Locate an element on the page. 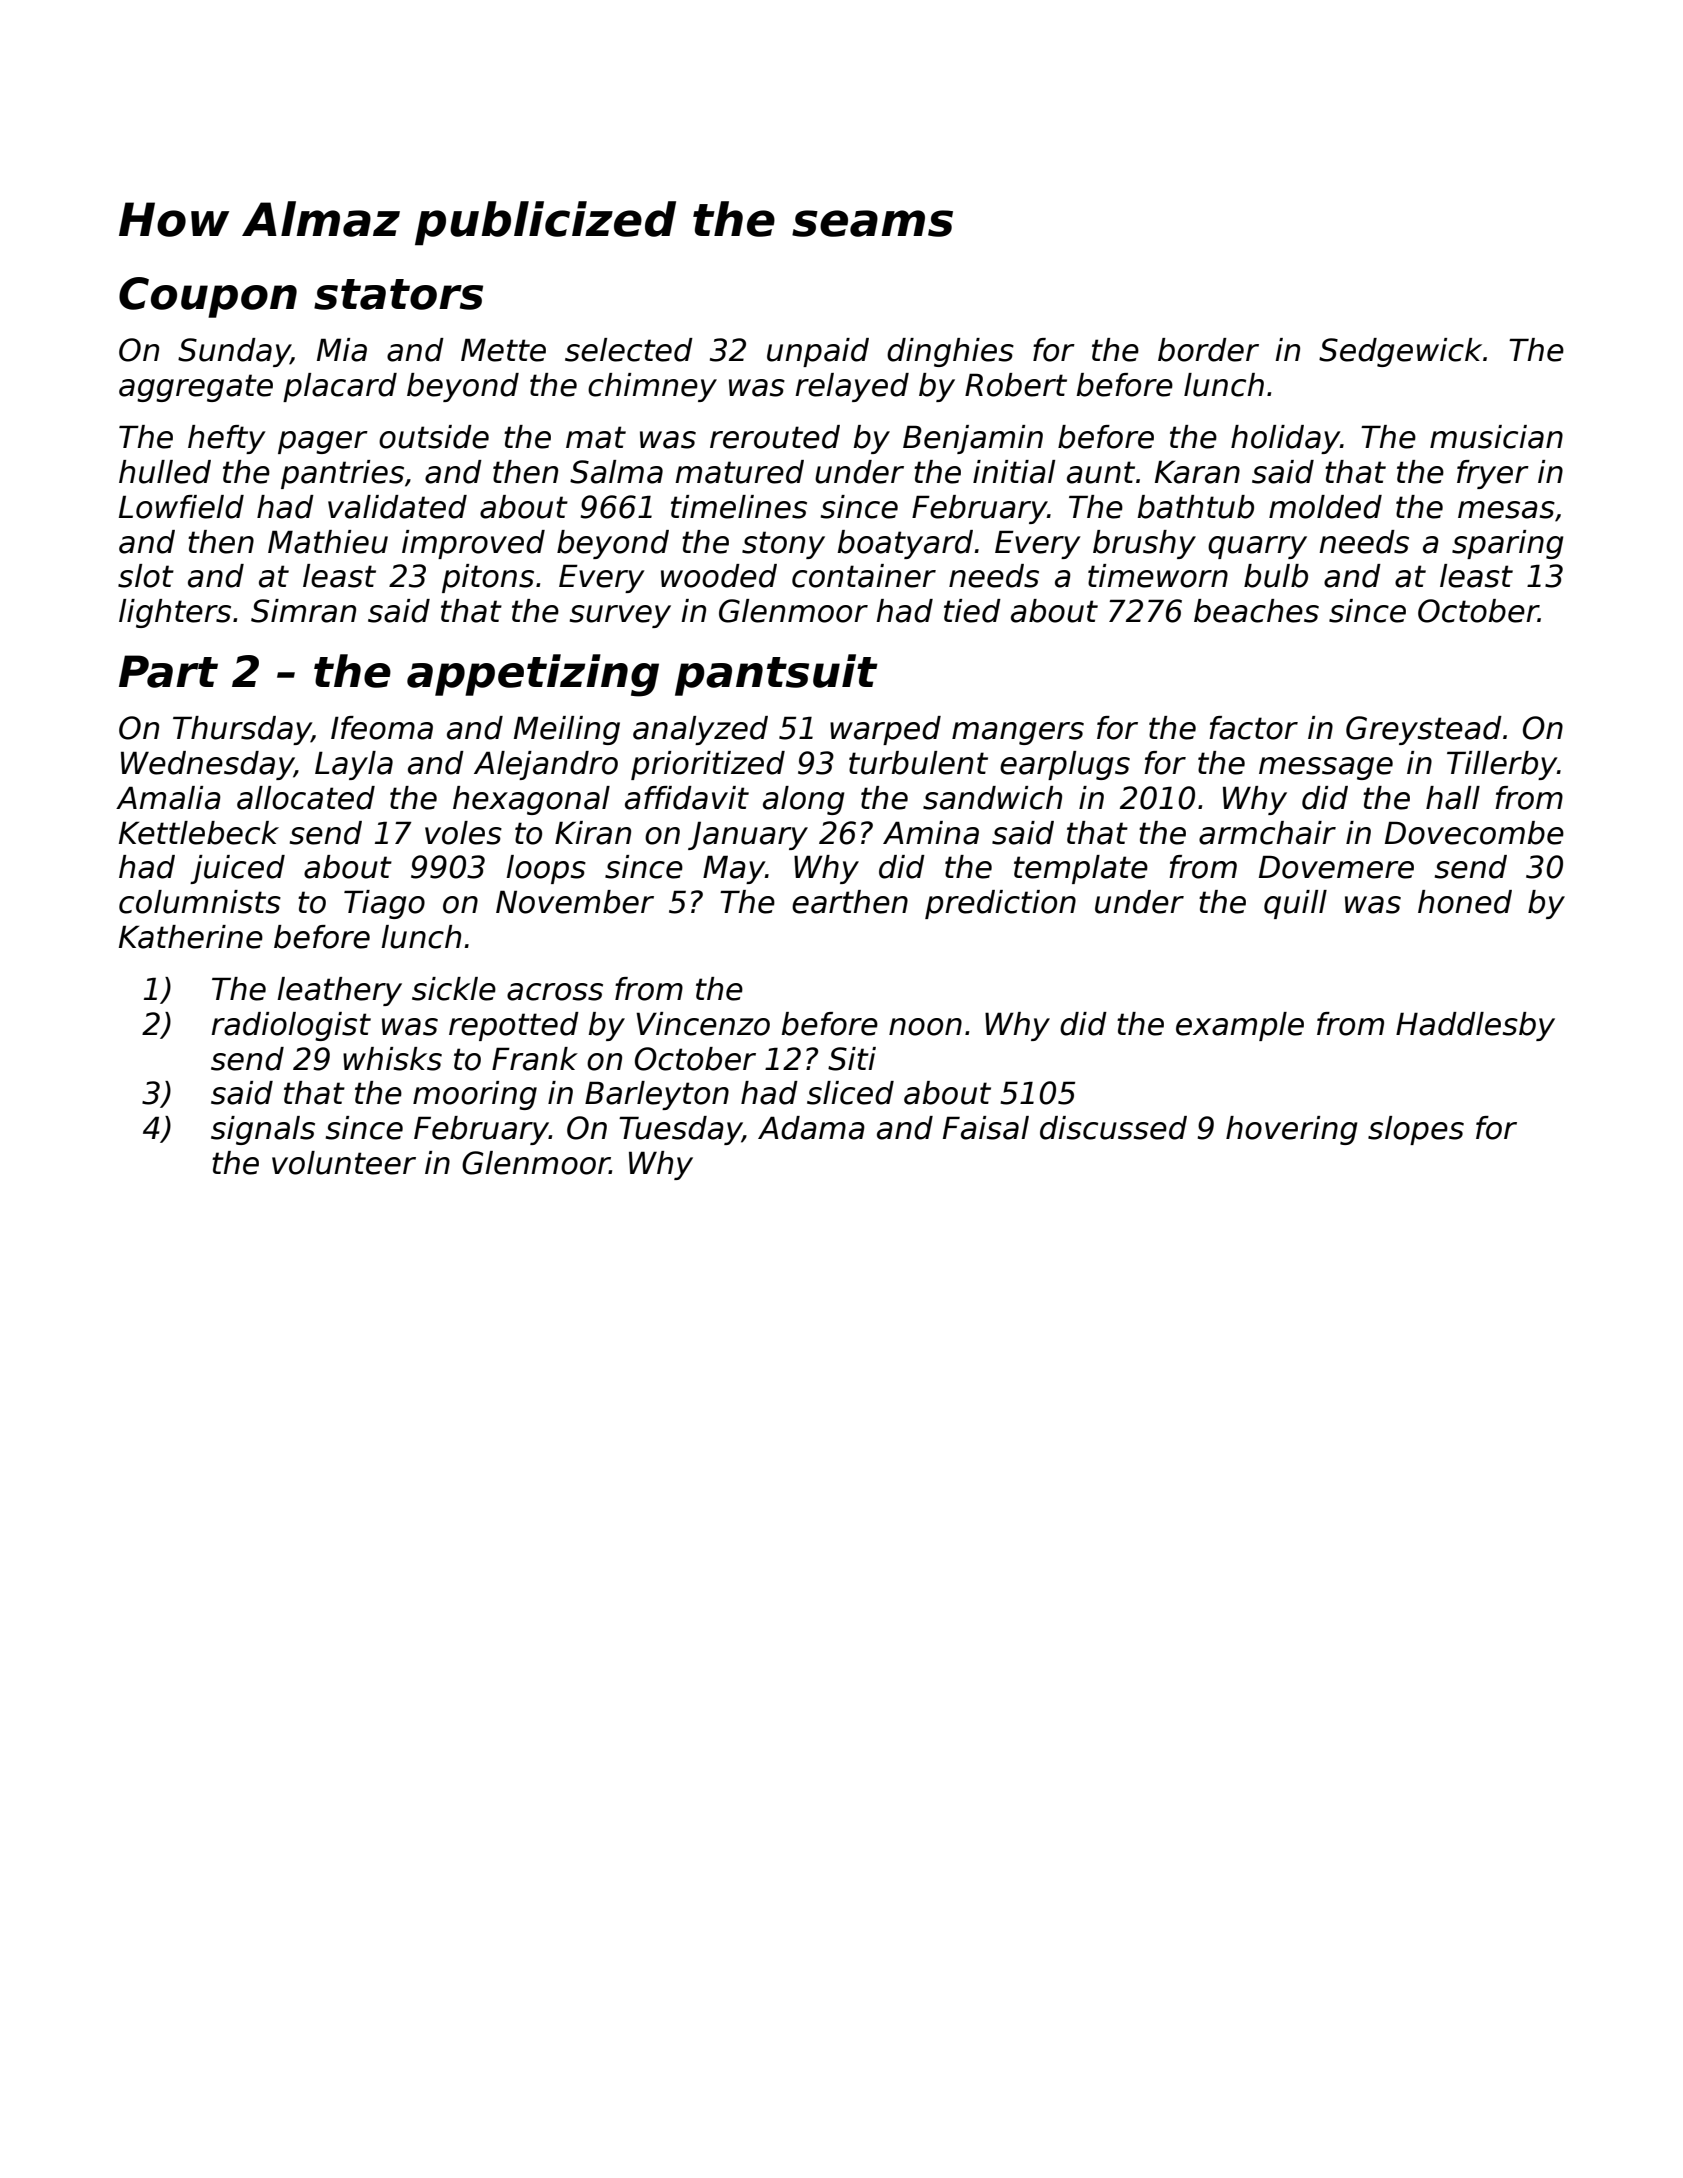 This page has width=1683, height=2178. stators is located at coordinates (398, 294).
